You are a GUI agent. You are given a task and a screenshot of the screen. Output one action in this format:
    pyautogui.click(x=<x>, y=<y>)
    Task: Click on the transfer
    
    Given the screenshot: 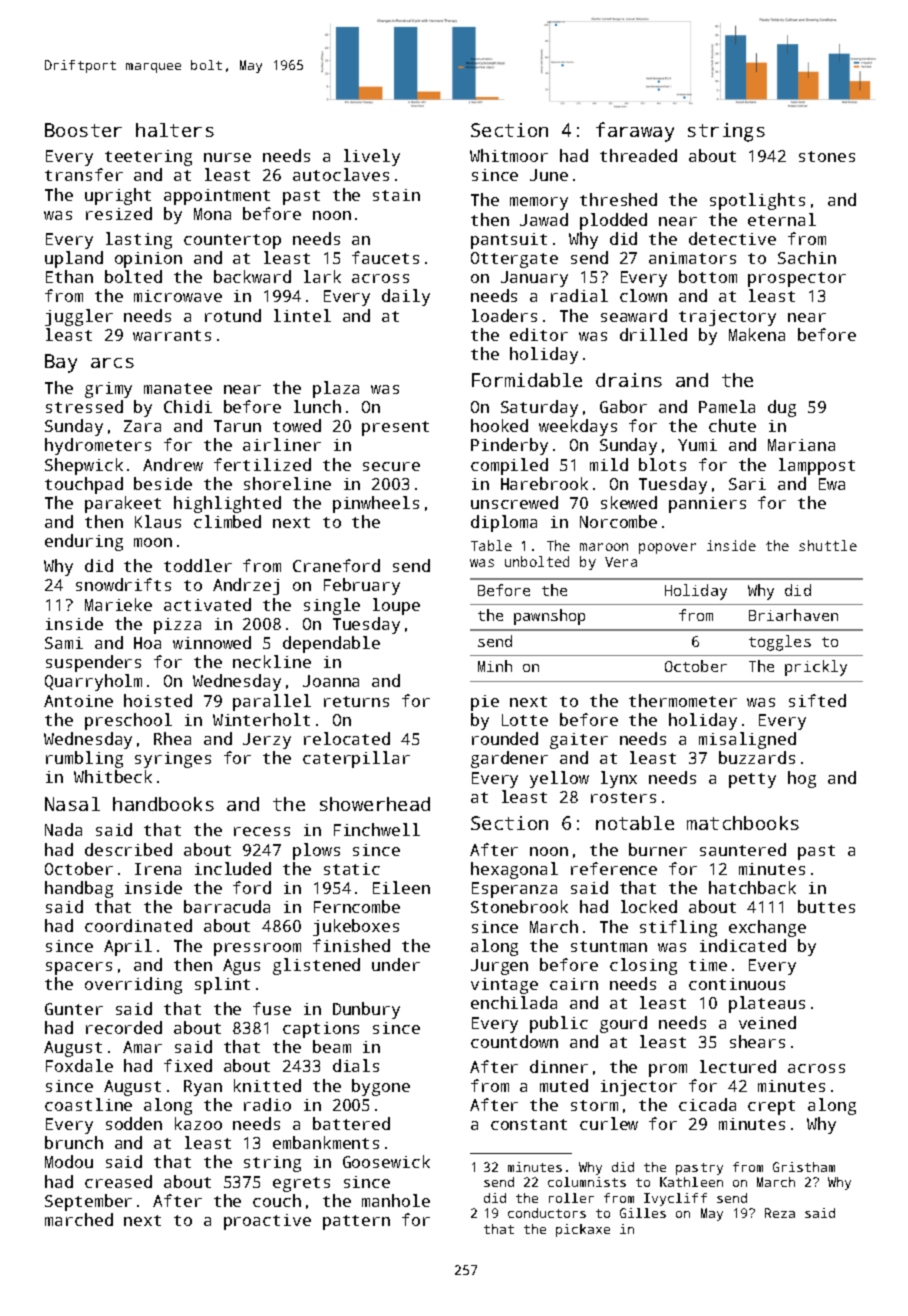 What is the action you would take?
    pyautogui.click(x=84, y=174)
